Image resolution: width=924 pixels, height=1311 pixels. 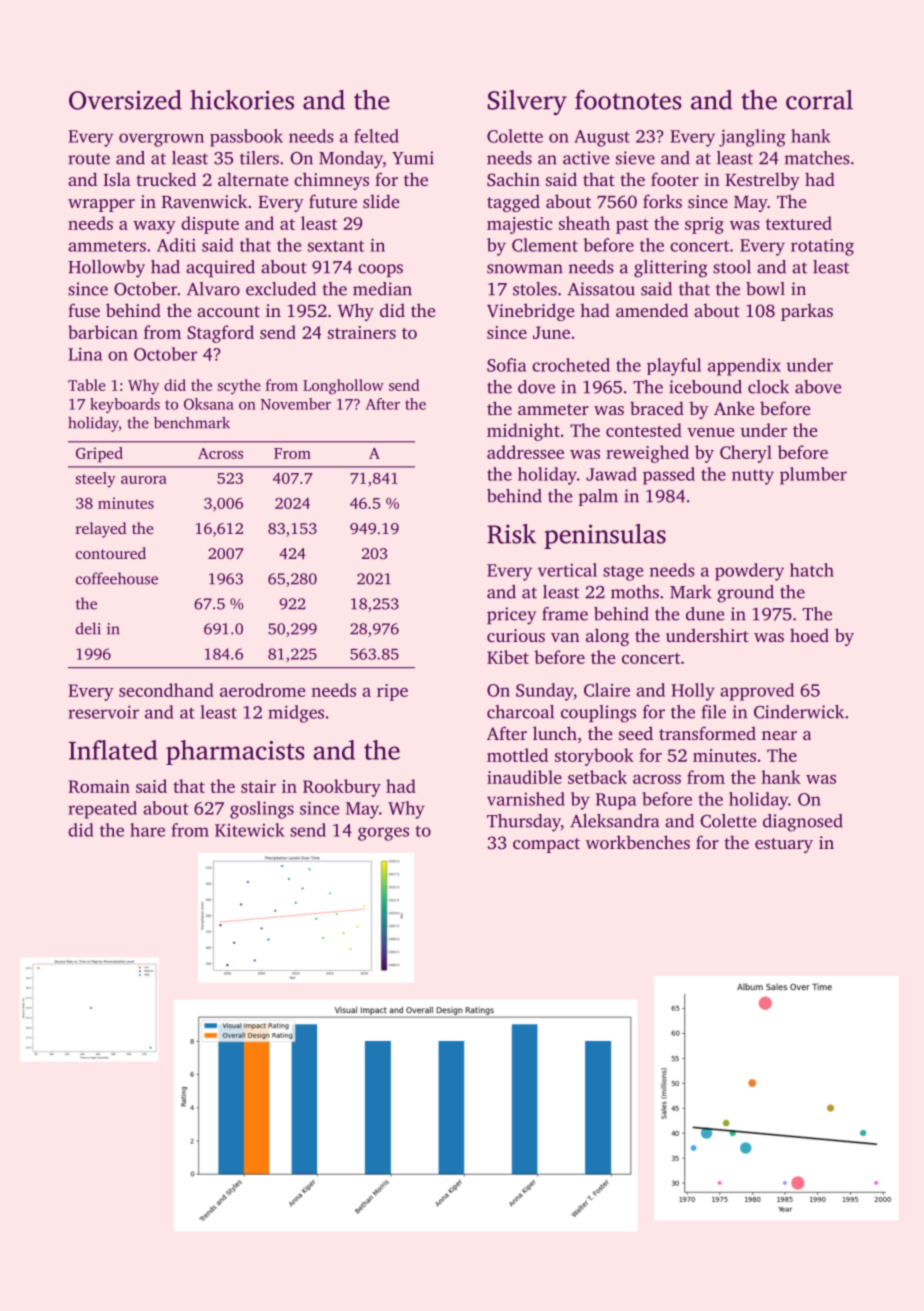 What do you see at coordinates (817, 158) in the page?
I see `matches` at bounding box center [817, 158].
